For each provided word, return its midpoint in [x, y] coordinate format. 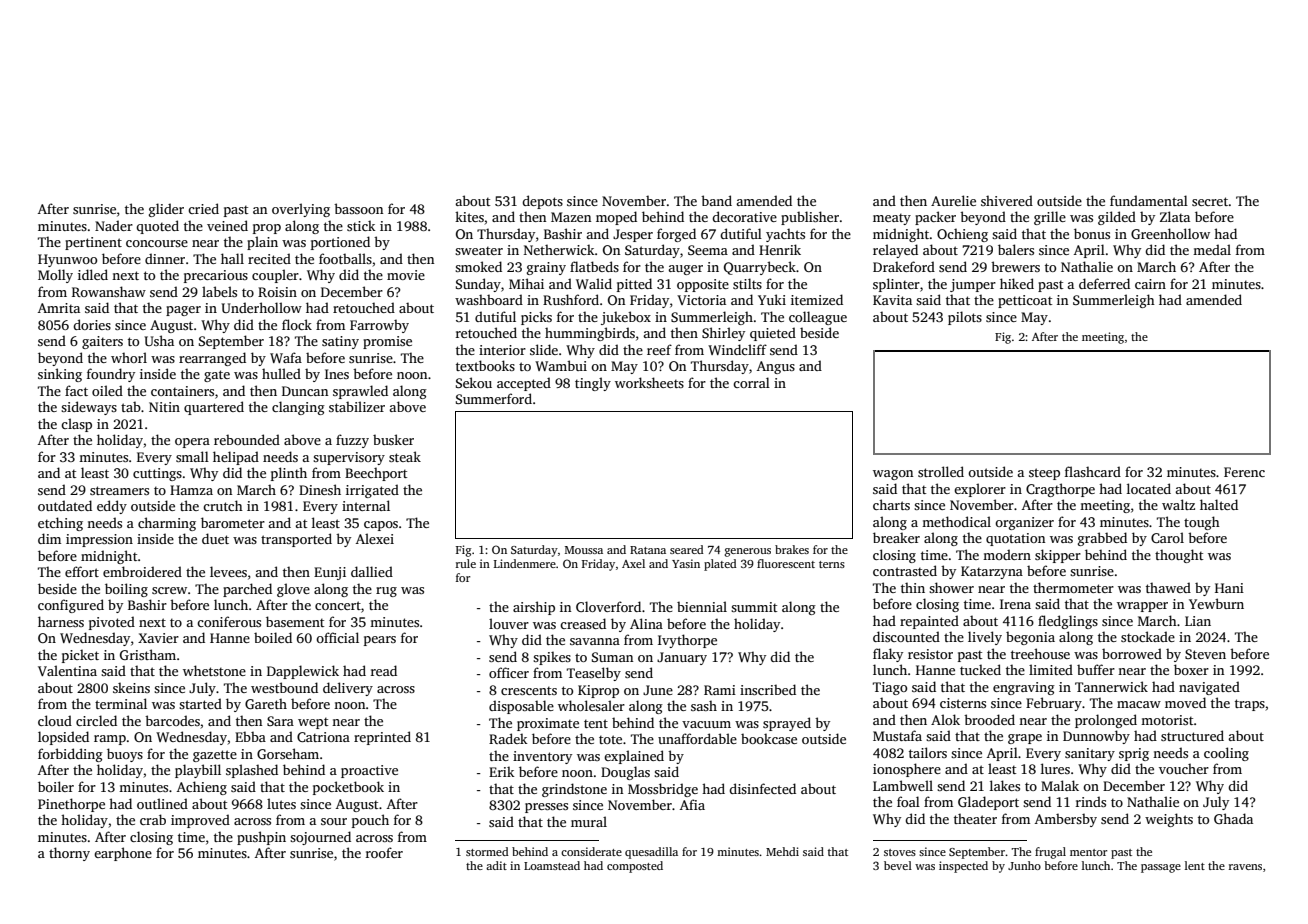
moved [1185, 702]
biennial [702, 606]
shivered [1007, 200]
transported [296, 540]
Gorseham [288, 753]
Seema [708, 250]
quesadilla [651, 853]
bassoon [358, 208]
